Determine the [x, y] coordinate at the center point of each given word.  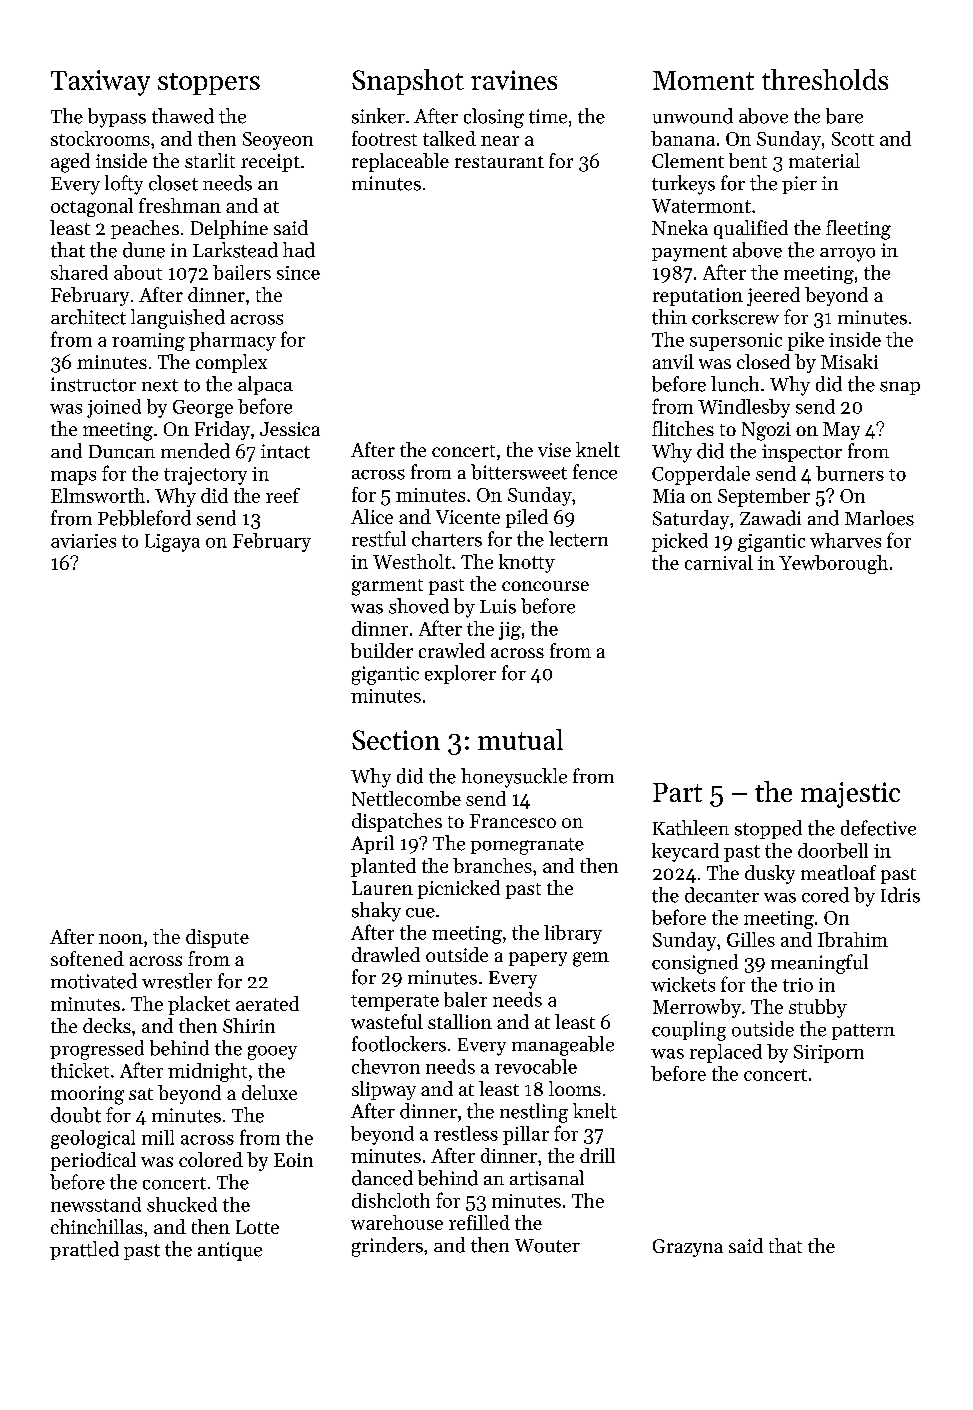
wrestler [177, 981]
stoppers [209, 84]
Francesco [513, 821]
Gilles [751, 939]
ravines [514, 80]
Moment [703, 80]
